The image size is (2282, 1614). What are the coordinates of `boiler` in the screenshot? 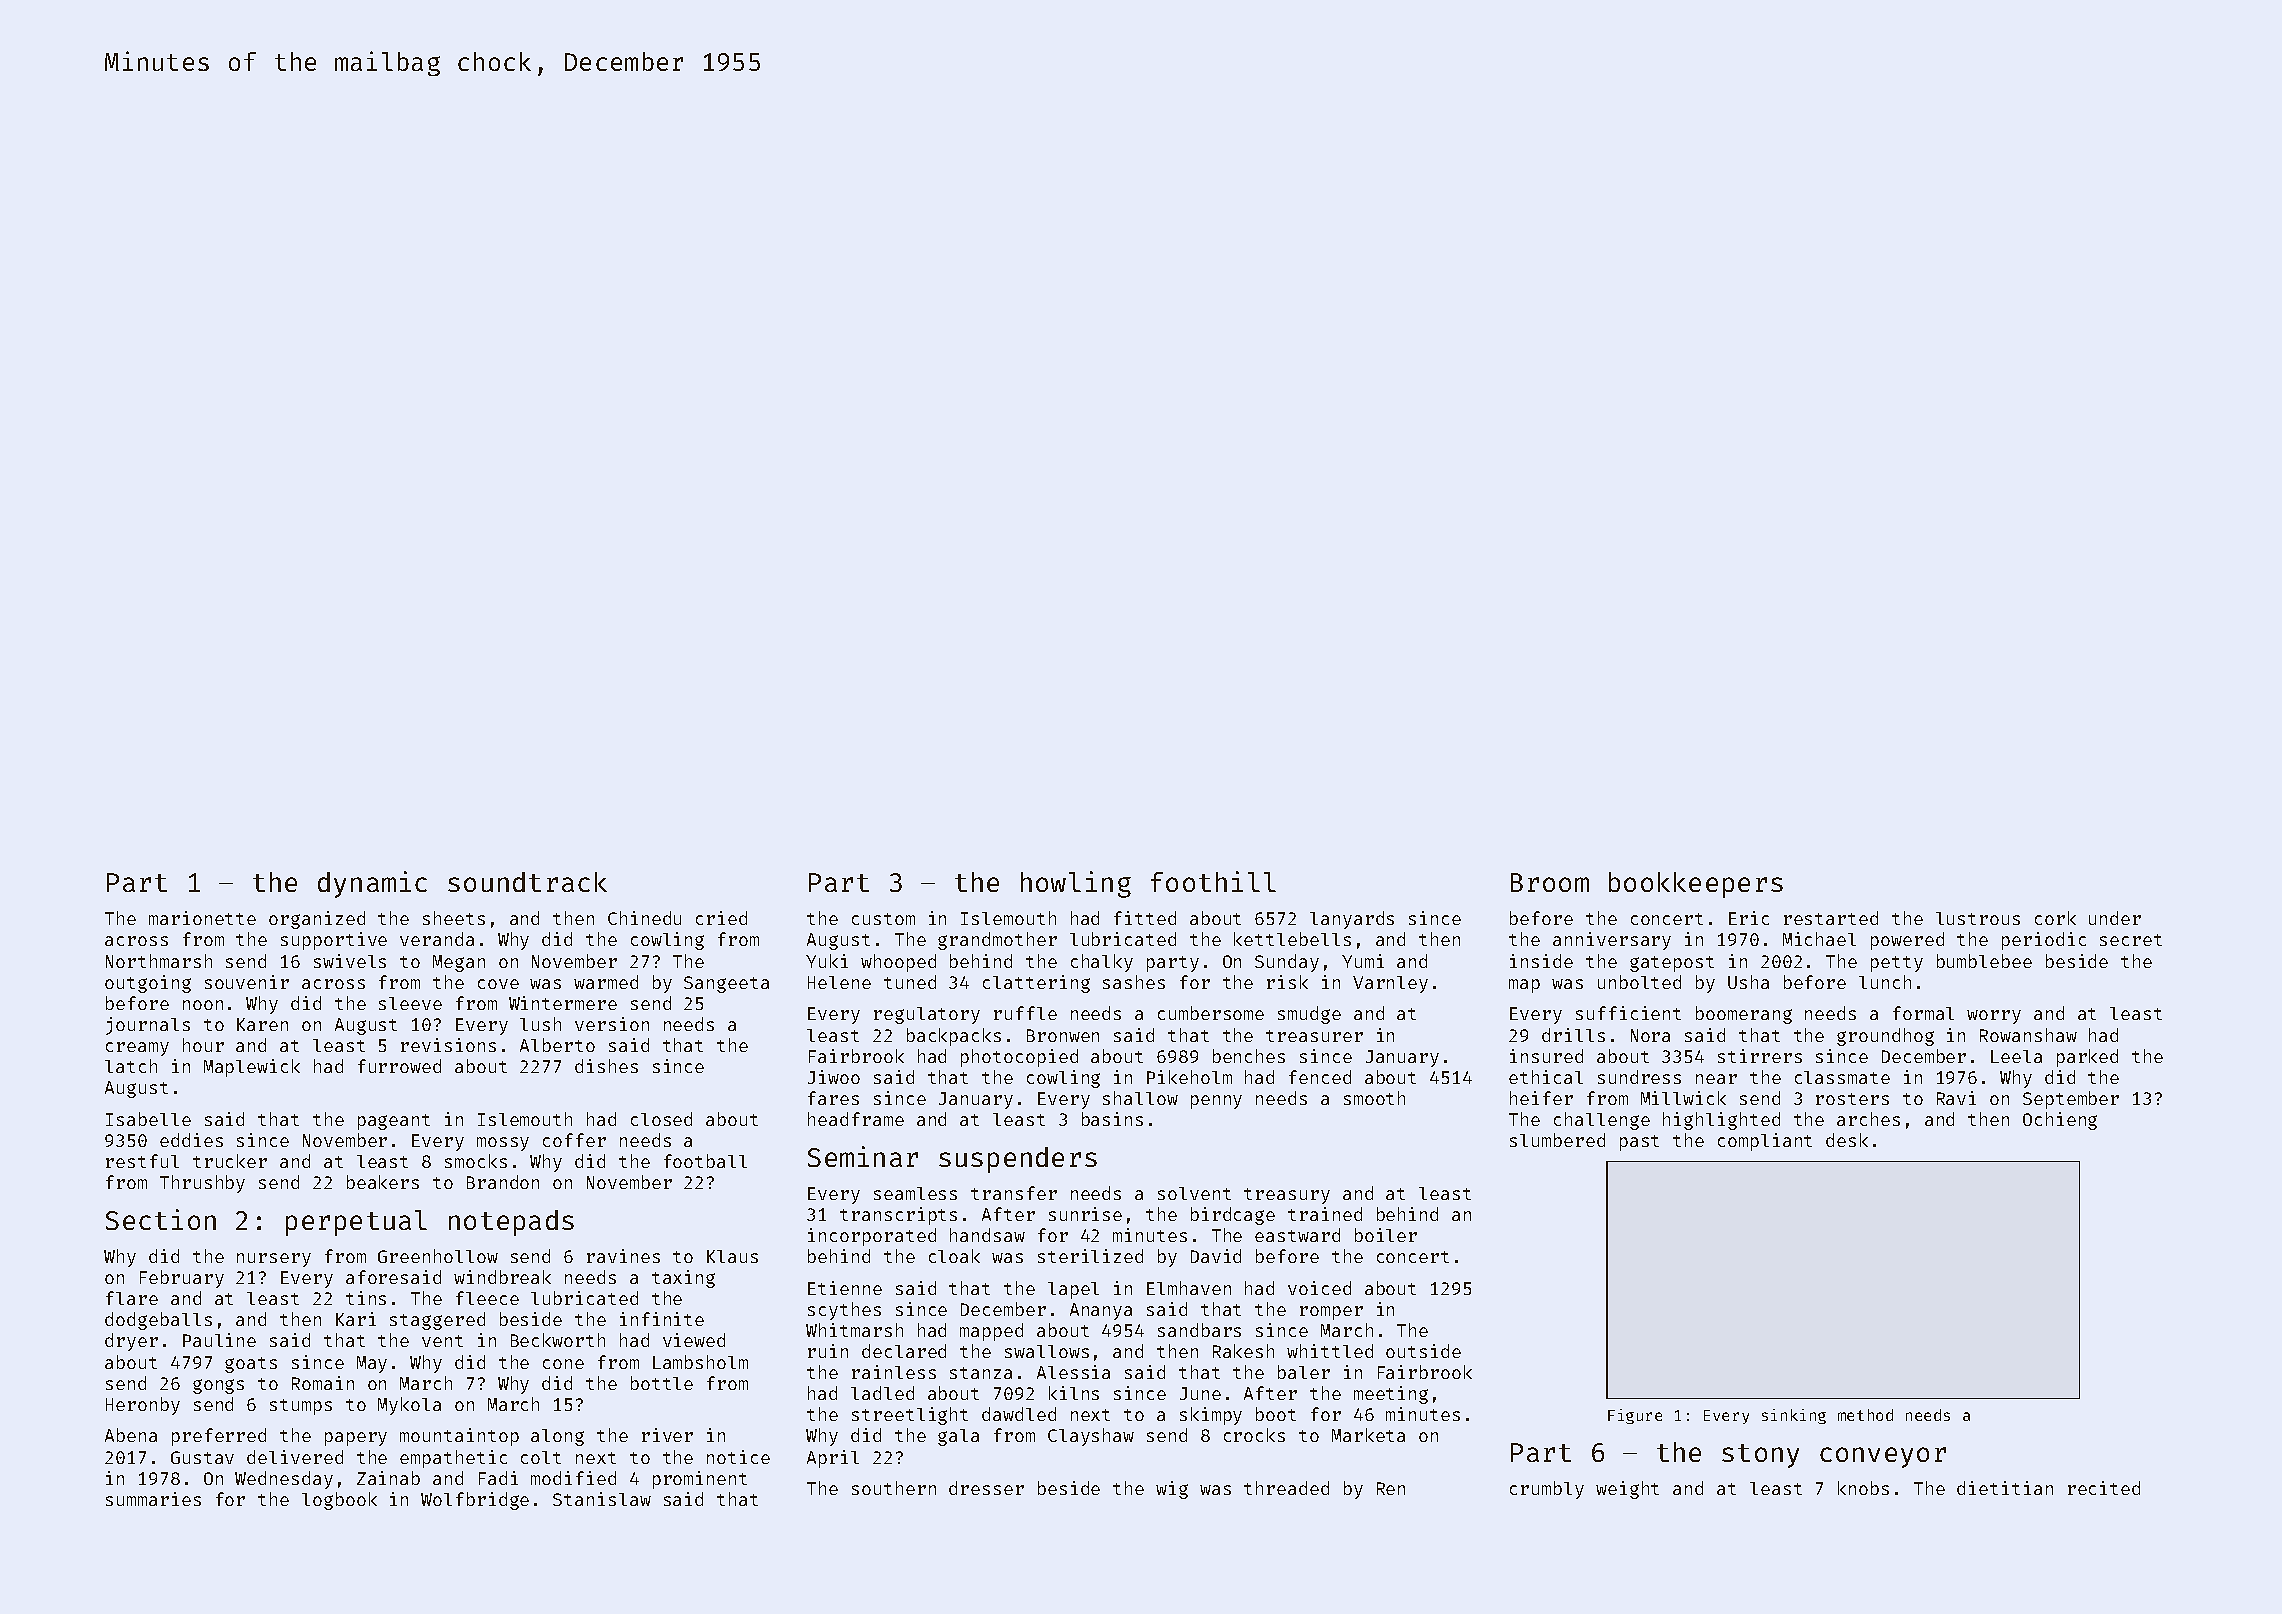 It's located at (1386, 1235).
